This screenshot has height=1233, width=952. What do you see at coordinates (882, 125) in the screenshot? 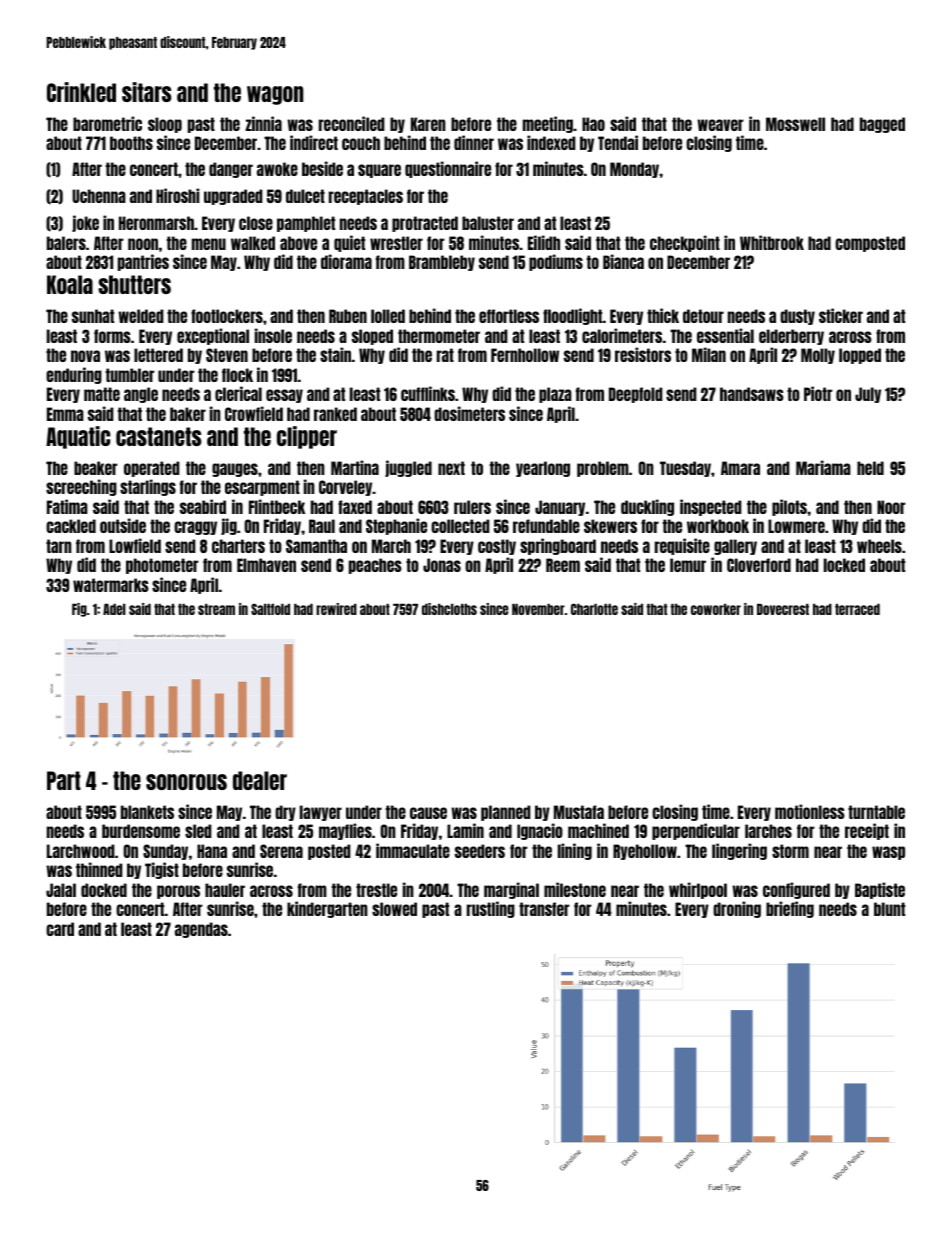
I see `bagged` at bounding box center [882, 125].
